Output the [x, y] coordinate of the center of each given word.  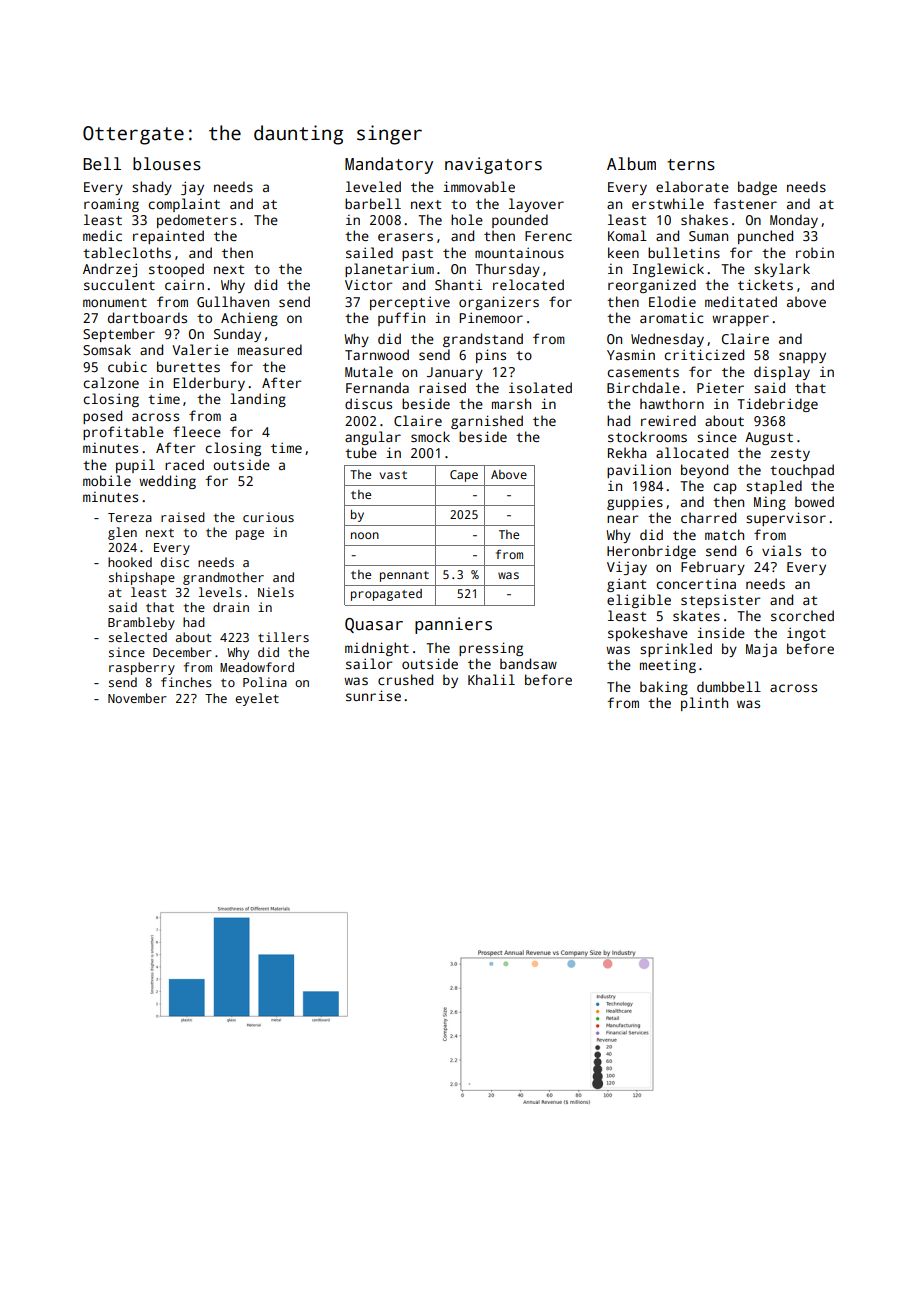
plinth [704, 704]
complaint [184, 205]
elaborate [692, 186]
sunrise [373, 695]
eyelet [257, 699]
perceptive [410, 303]
